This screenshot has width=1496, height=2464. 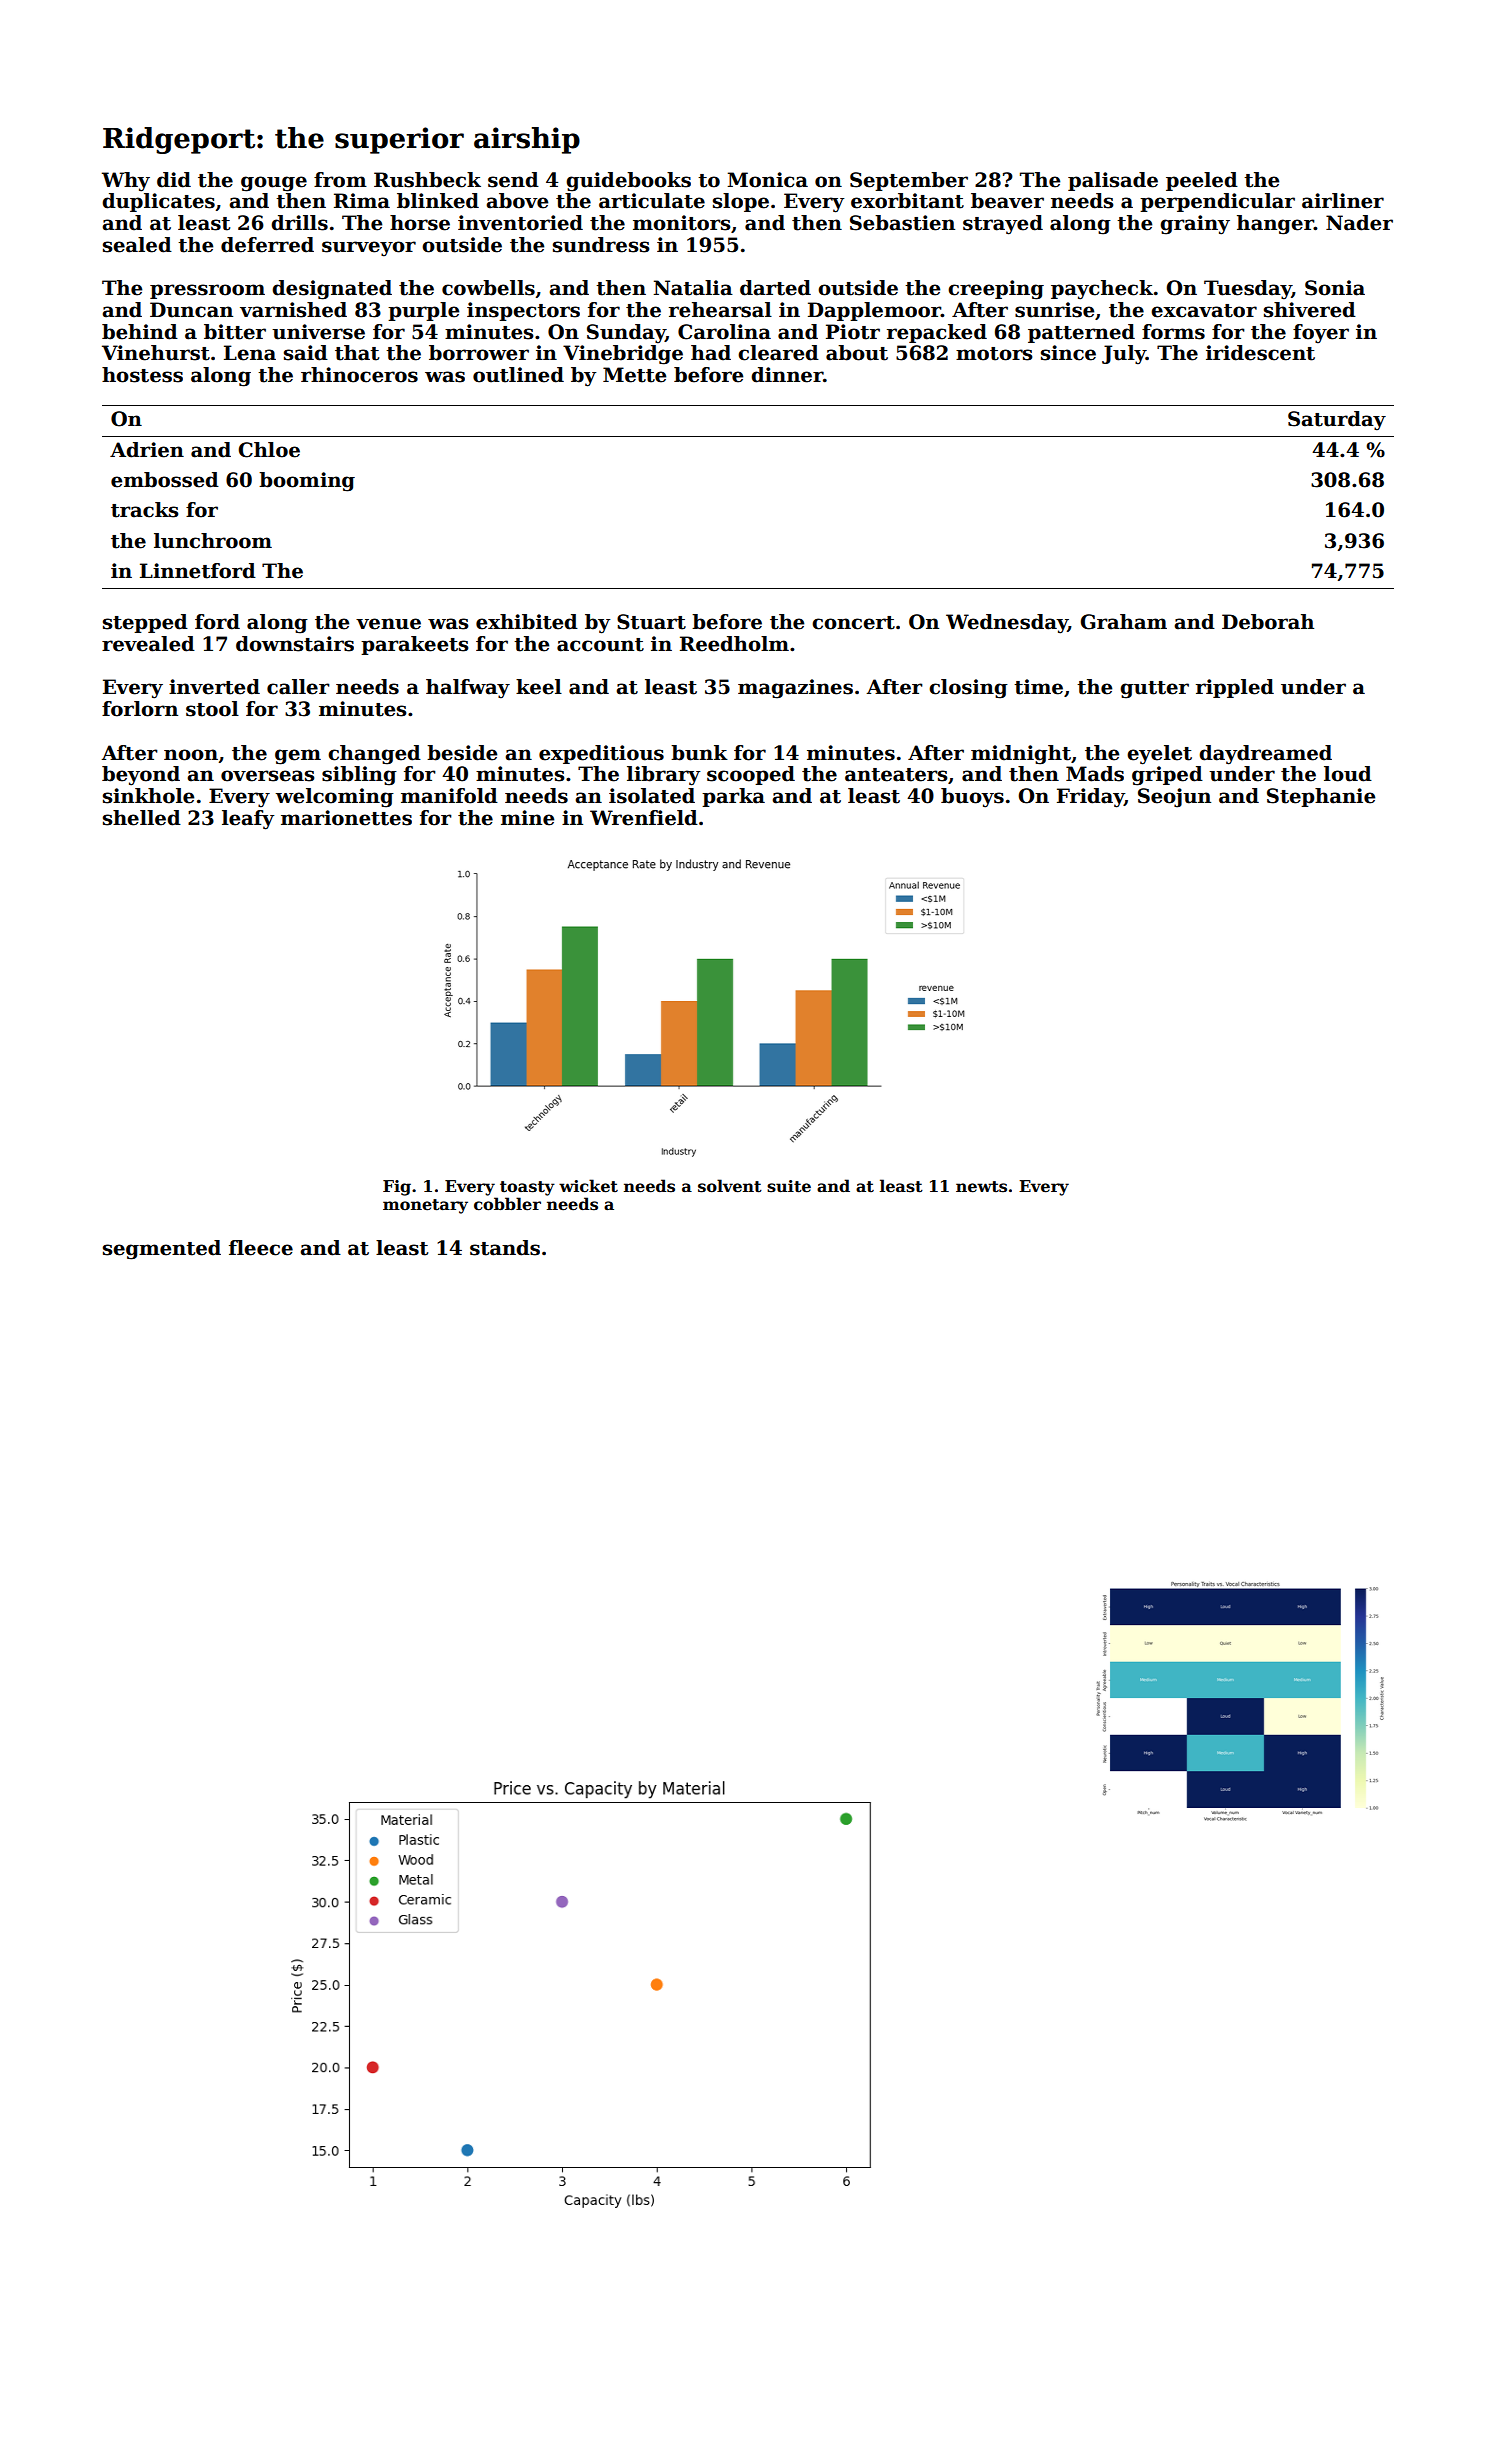 What do you see at coordinates (340, 180) in the screenshot?
I see `from` at bounding box center [340, 180].
